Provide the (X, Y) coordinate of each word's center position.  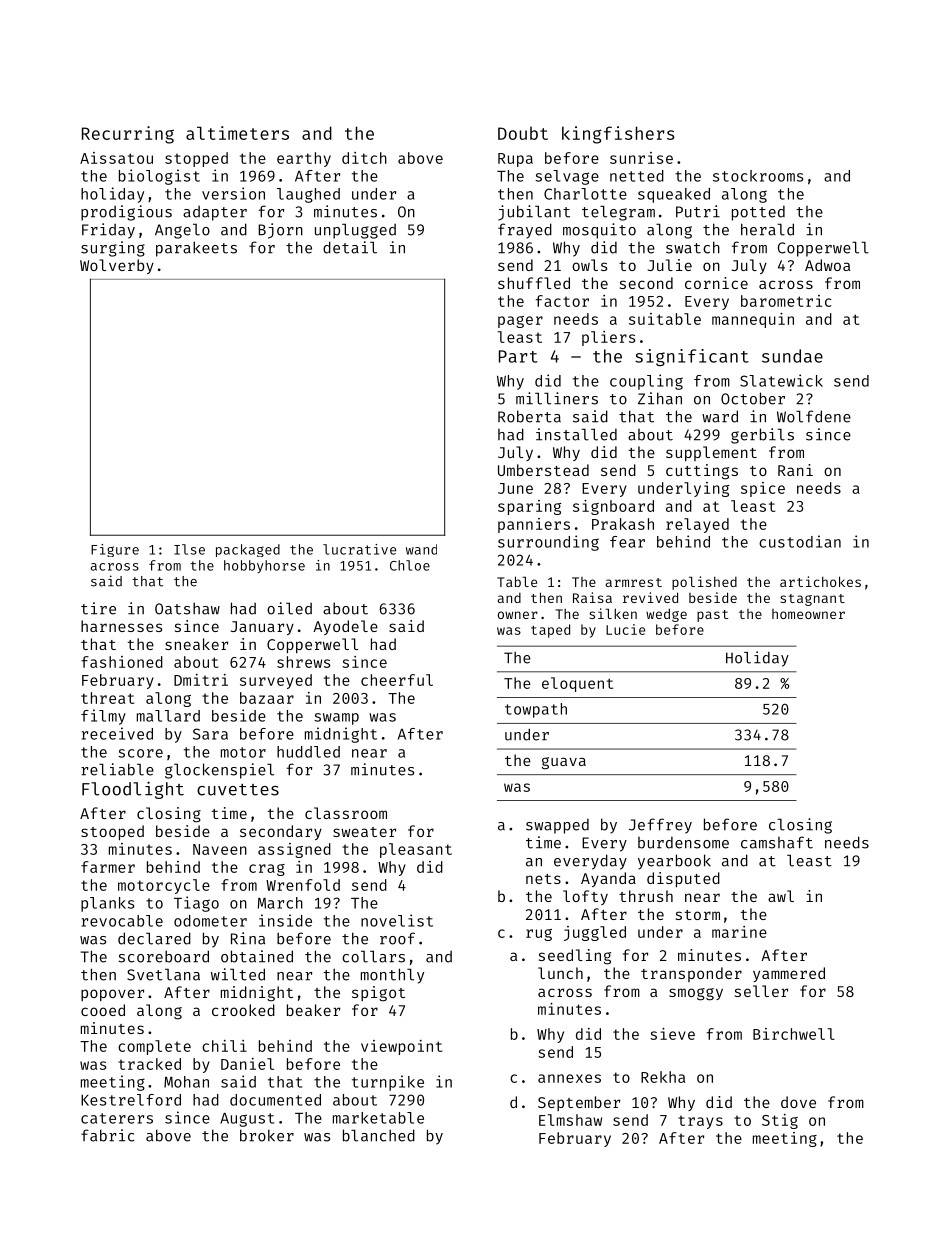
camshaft (777, 842)
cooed (103, 1010)
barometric (786, 301)
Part (518, 356)
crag (267, 870)
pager (520, 322)
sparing (529, 507)
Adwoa (827, 265)
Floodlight (133, 790)
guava (564, 763)
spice (763, 489)
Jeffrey (660, 826)
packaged (248, 550)
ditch (364, 158)
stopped (196, 159)
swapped (557, 826)
